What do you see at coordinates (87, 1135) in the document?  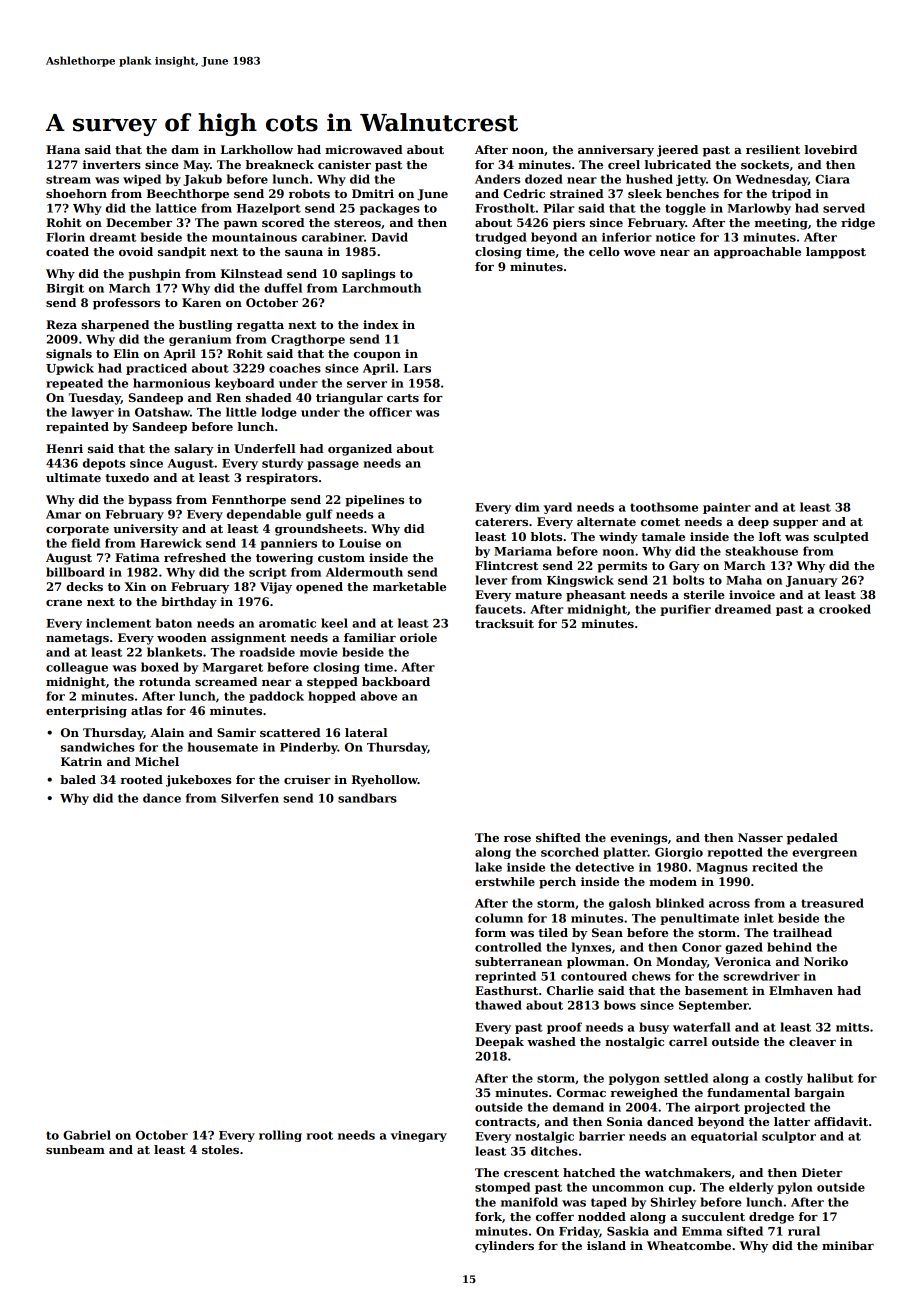 I see `Gabriel` at bounding box center [87, 1135].
